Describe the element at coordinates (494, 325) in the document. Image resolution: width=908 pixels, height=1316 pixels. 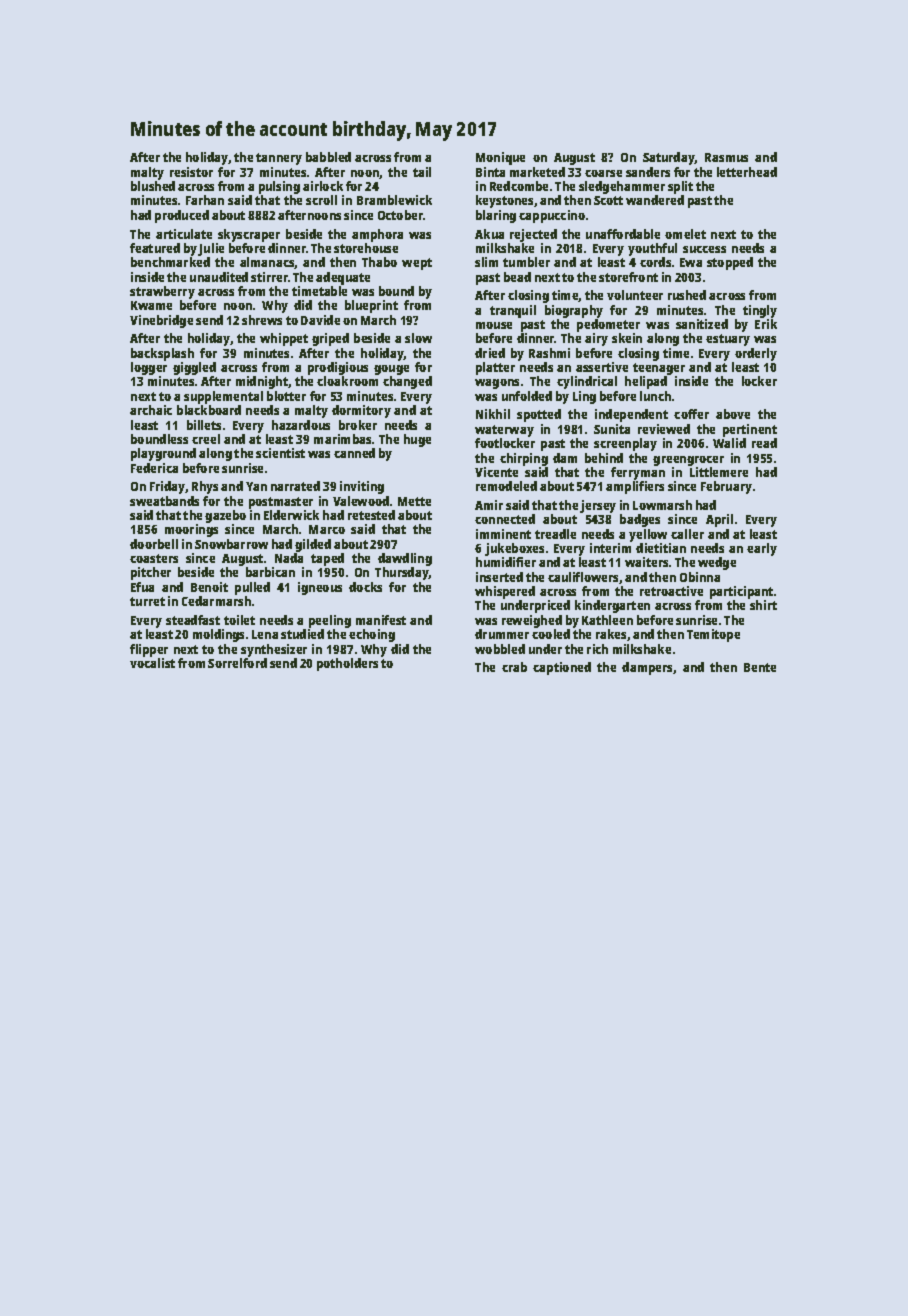
I see `mouse` at that location.
